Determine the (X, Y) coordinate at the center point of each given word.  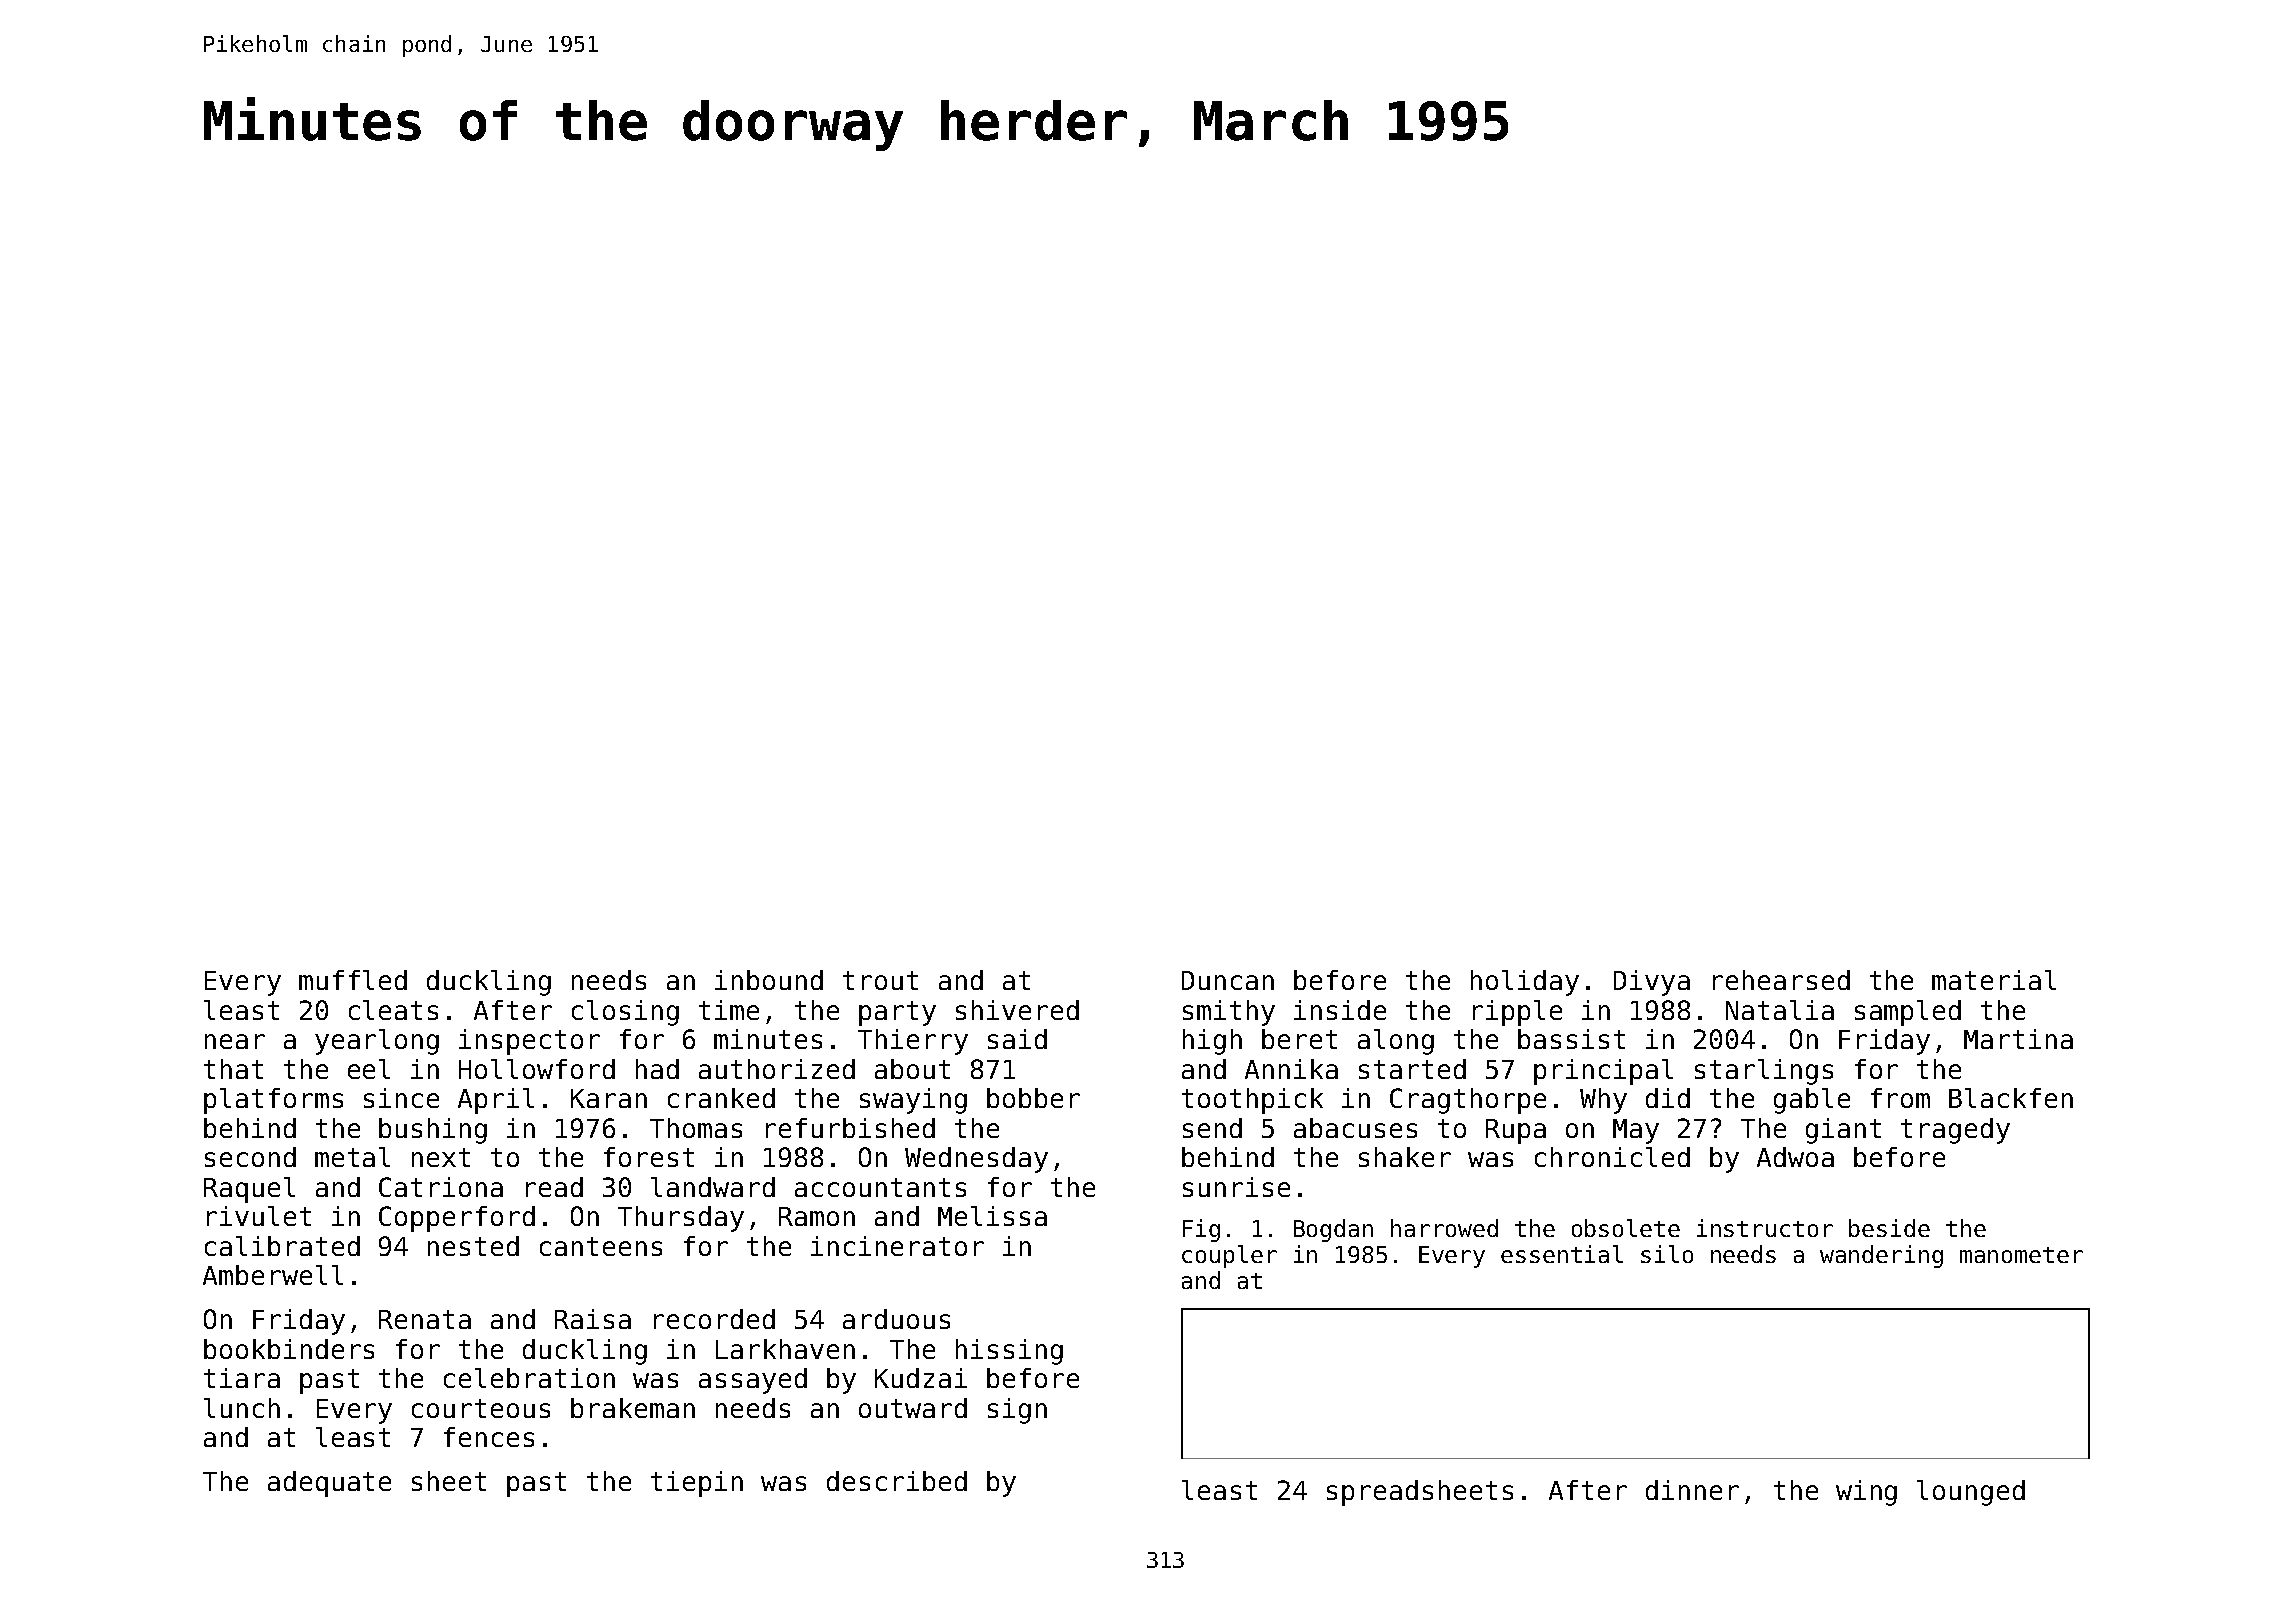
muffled (353, 980)
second (250, 1157)
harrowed (1444, 1228)
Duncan (1228, 980)
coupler (1229, 1256)
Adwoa (1795, 1157)
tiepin (697, 1484)
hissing (1009, 1352)
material (1994, 980)
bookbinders (289, 1349)
